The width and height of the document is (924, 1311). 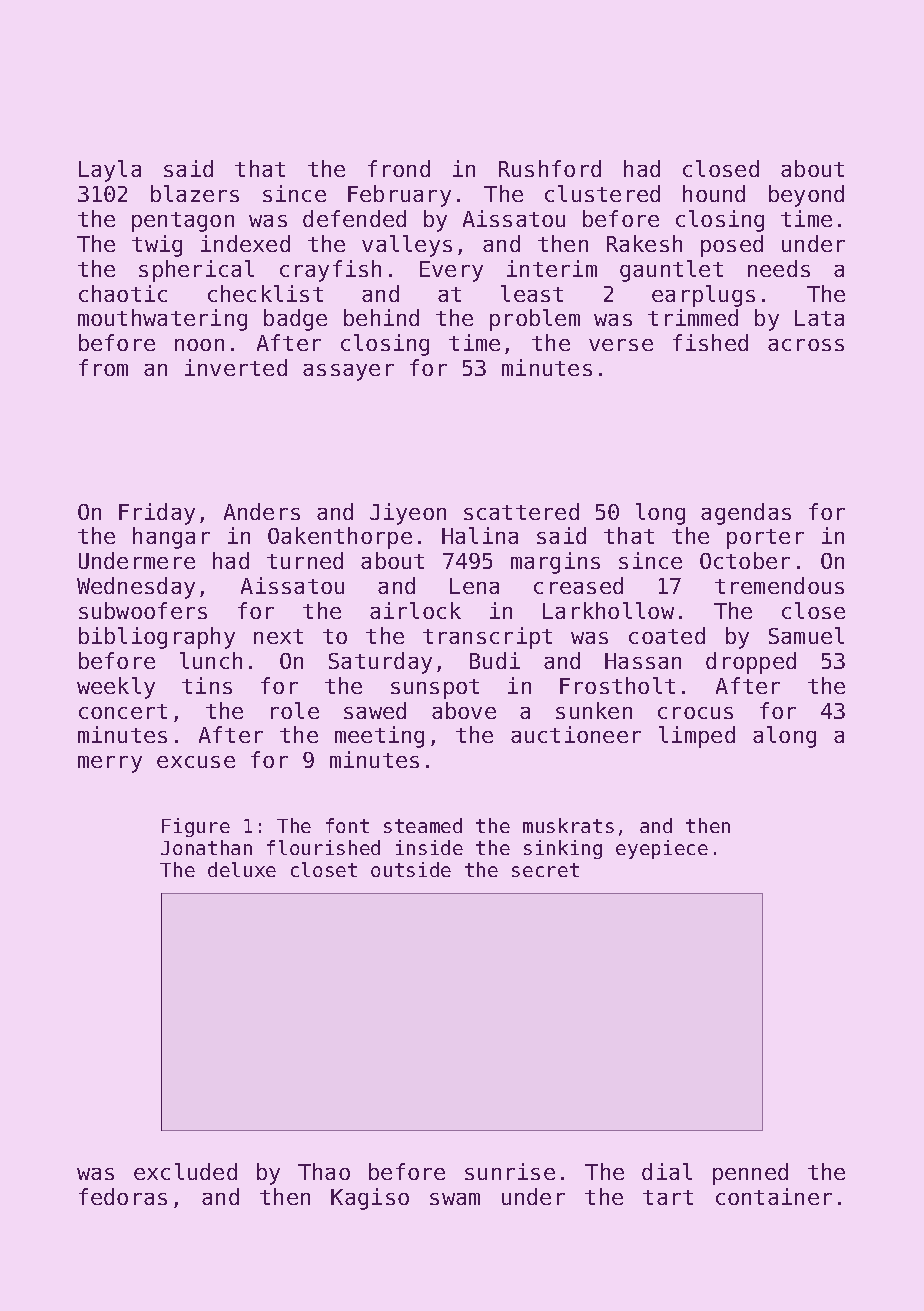 What do you see at coordinates (662, 849) in the document?
I see `eyepiece` at bounding box center [662, 849].
